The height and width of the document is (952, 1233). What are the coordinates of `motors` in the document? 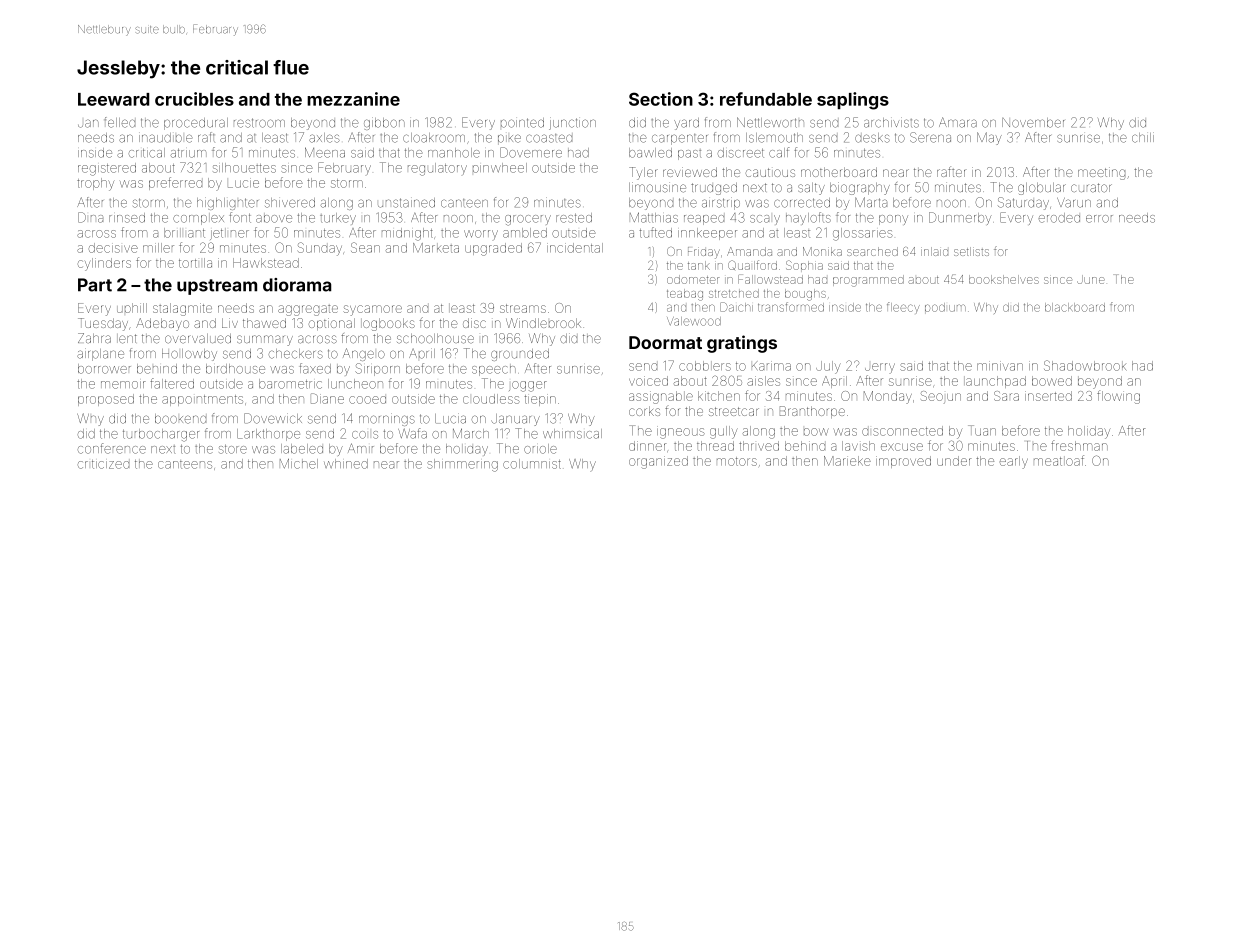 It's located at (737, 461).
